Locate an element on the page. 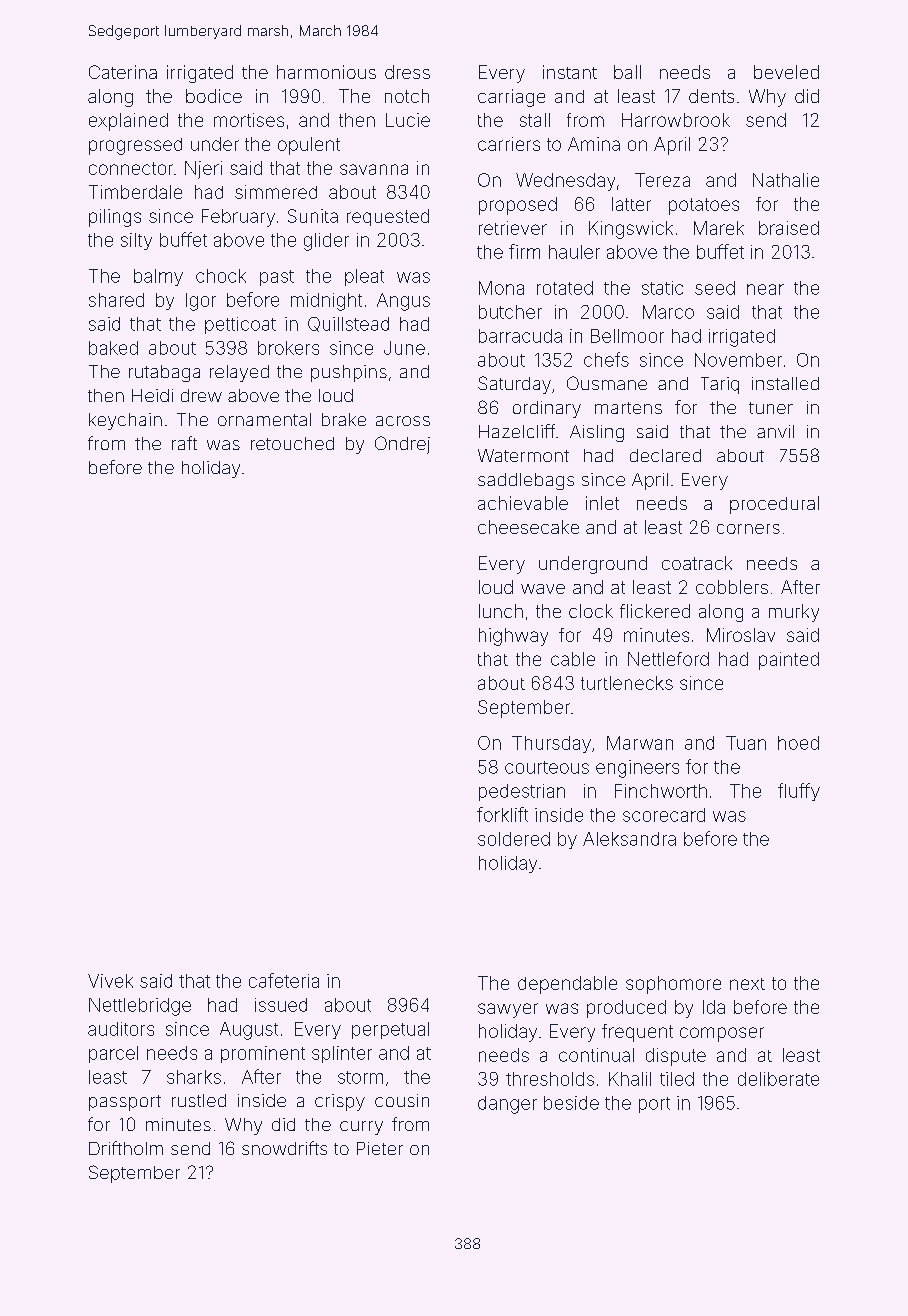 This document has height=1316, width=908. raft is located at coordinates (184, 443).
